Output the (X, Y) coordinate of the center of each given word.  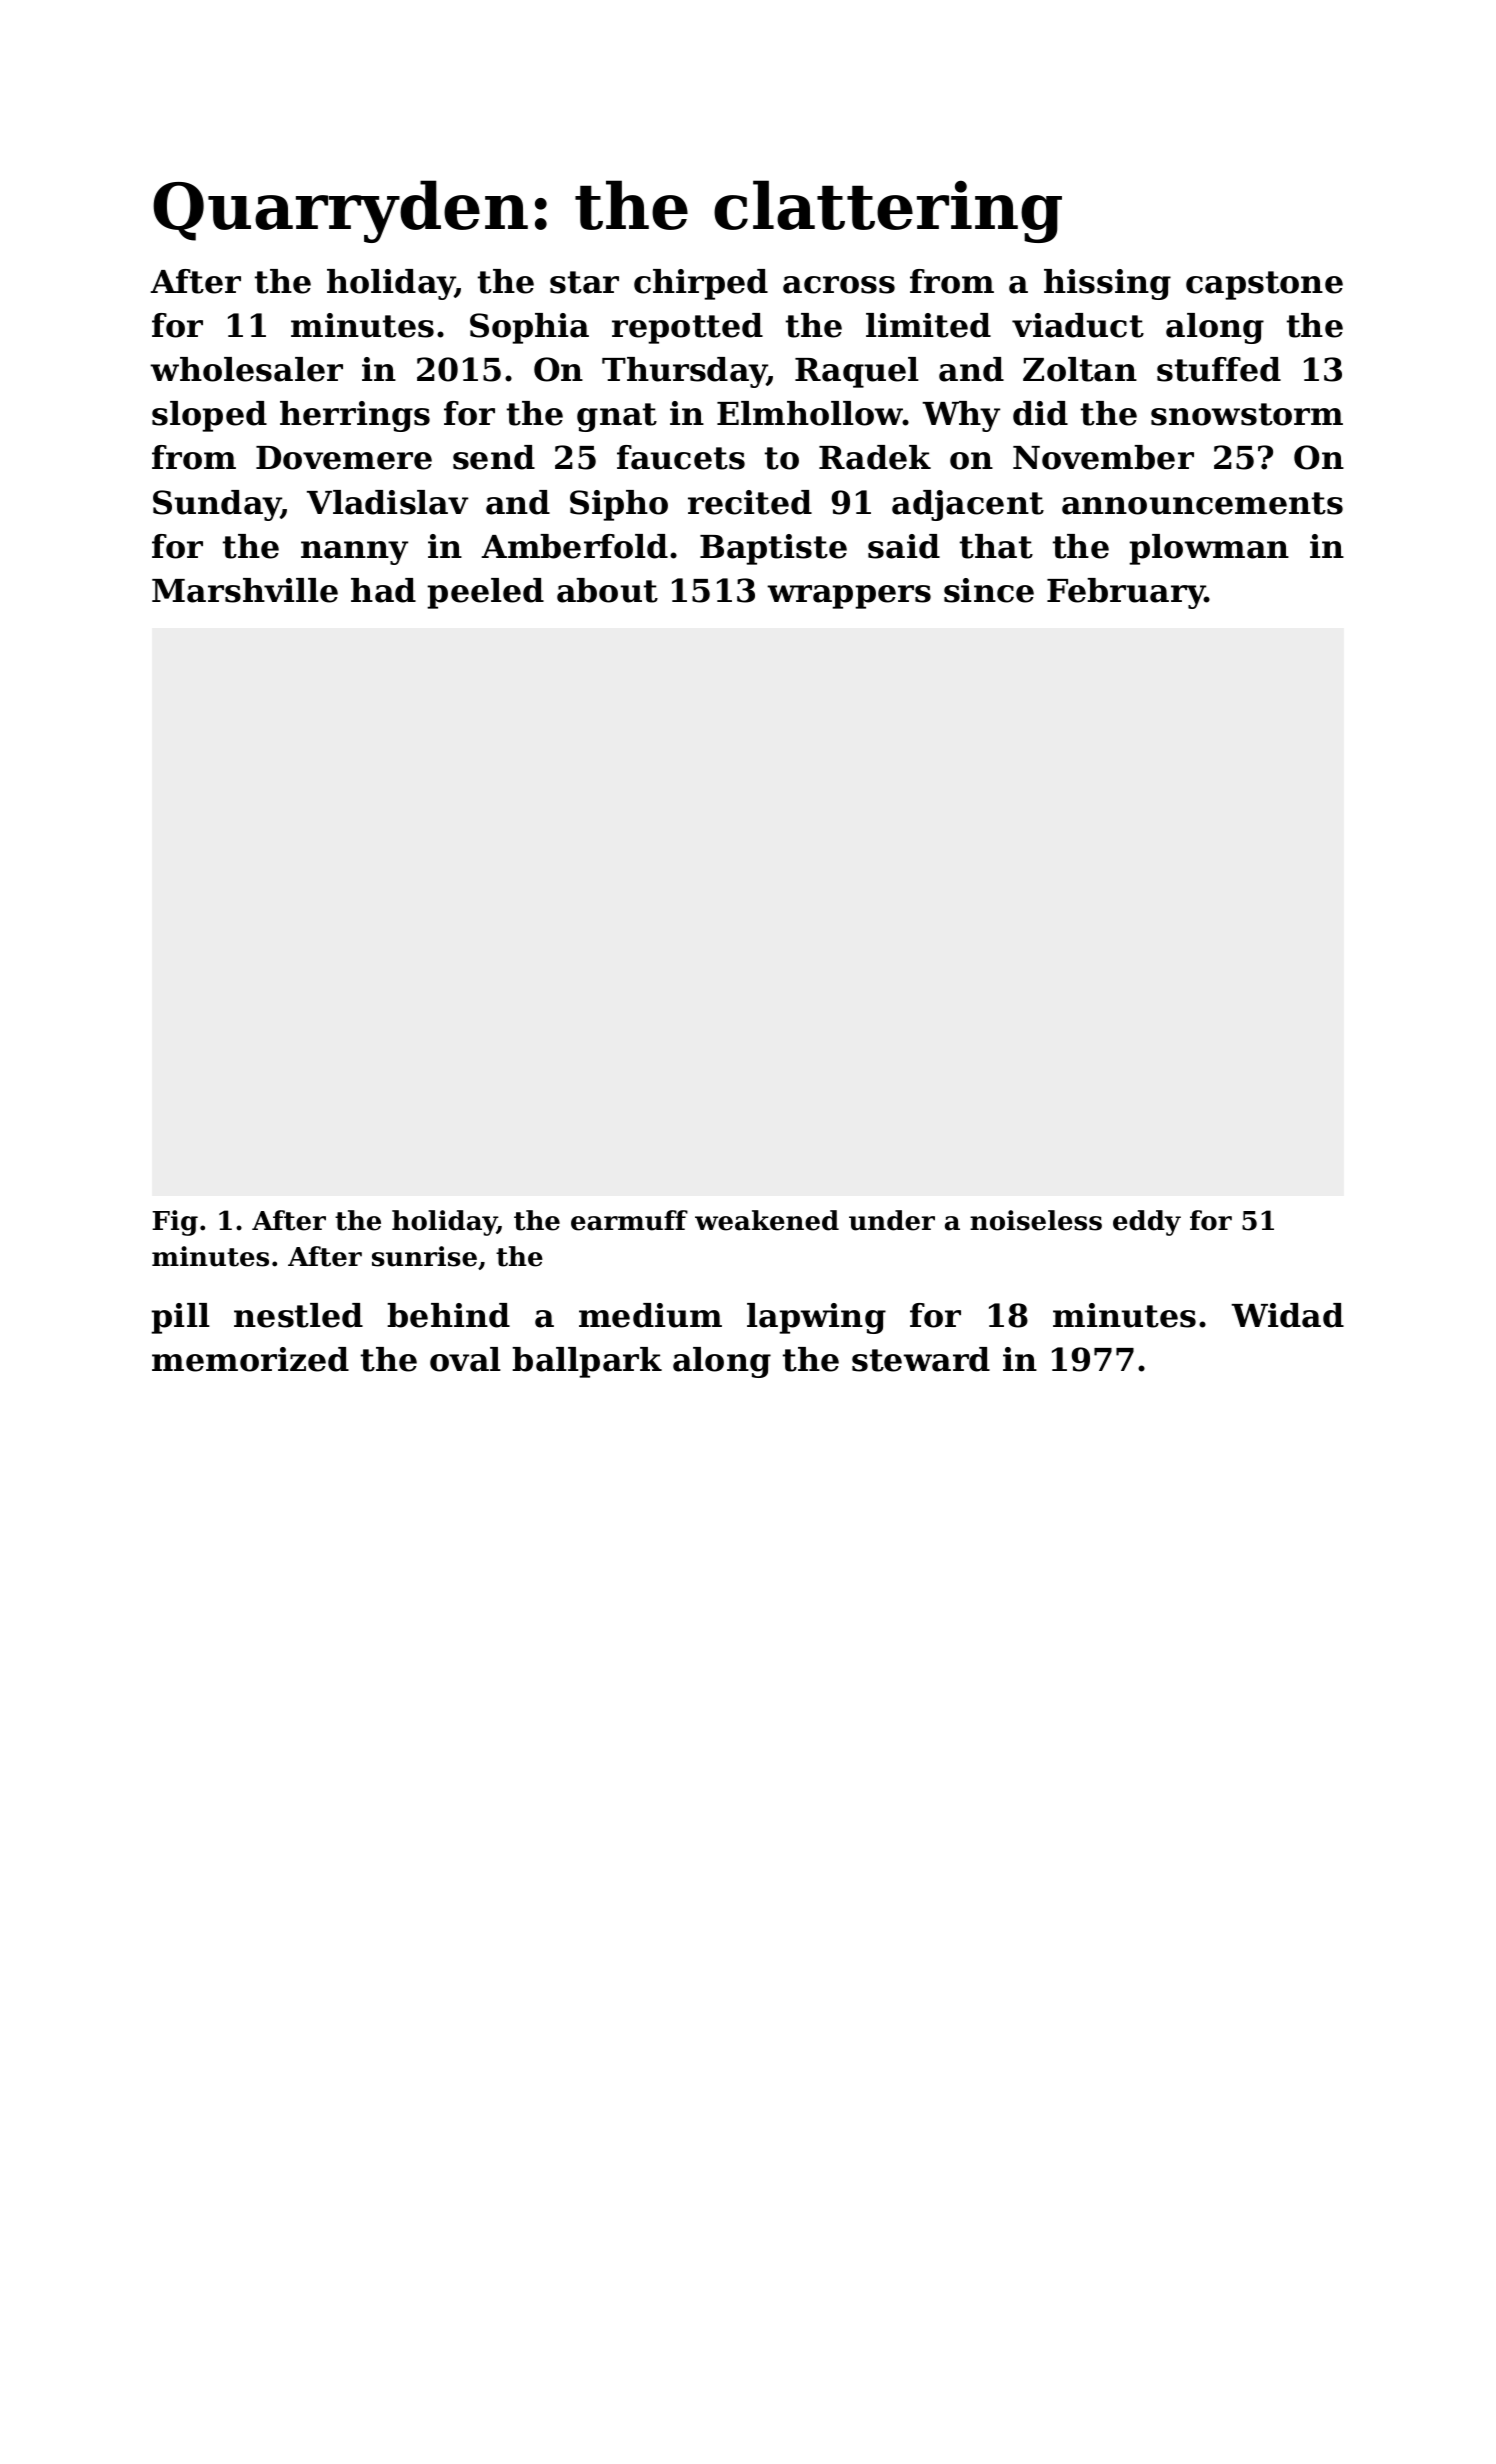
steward (921, 1359)
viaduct (1078, 325)
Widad (1287, 1315)
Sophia (529, 328)
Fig (175, 1223)
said (904, 546)
